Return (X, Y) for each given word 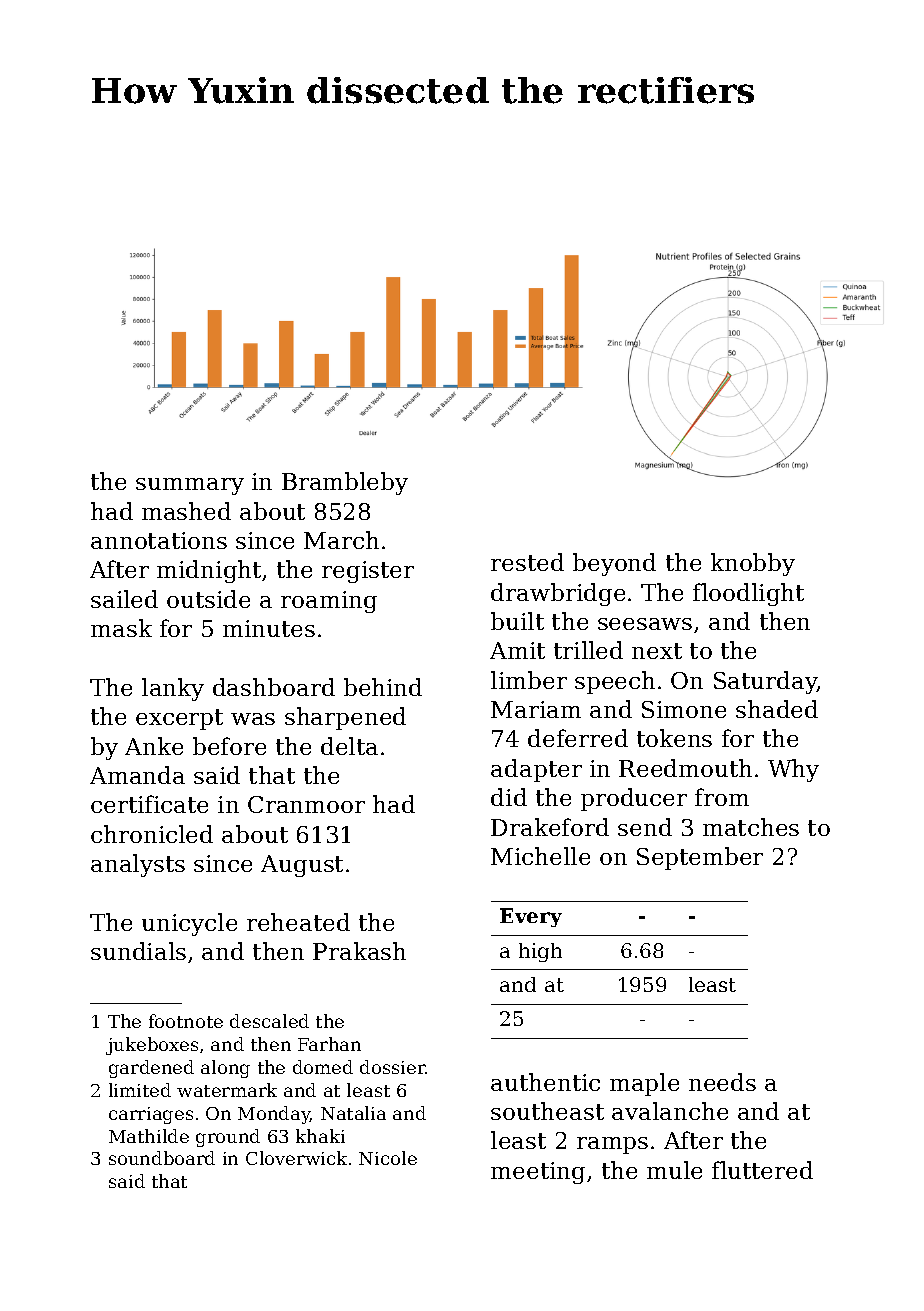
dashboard (274, 687)
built (517, 621)
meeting (538, 1173)
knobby (753, 564)
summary (190, 486)
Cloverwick (296, 1158)
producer (634, 799)
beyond (614, 564)
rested (527, 562)
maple (644, 1084)
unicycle (189, 924)
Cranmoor (306, 804)
